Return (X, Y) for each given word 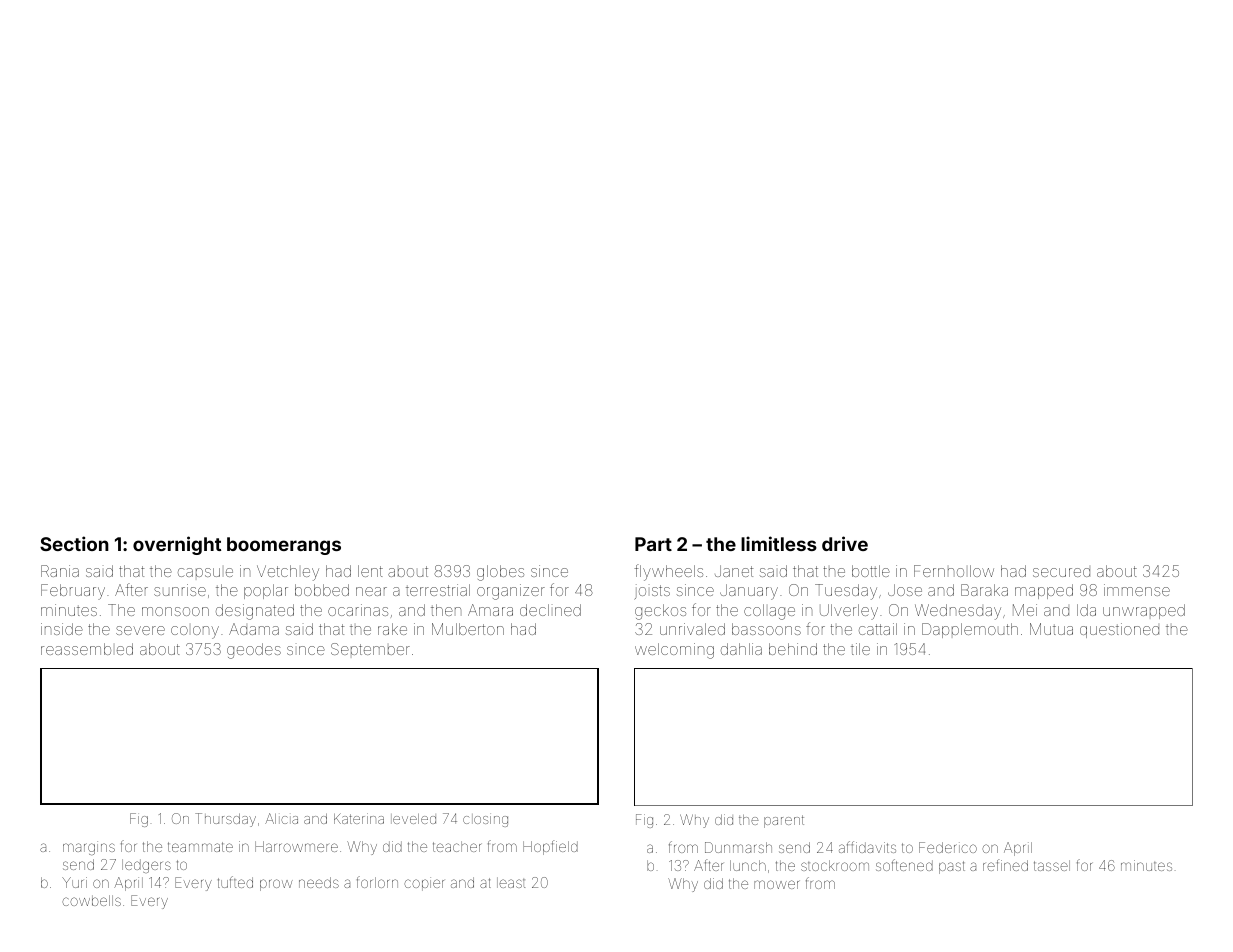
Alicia (281, 818)
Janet (734, 571)
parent (784, 821)
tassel (1052, 865)
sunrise (180, 590)
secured (1061, 572)
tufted (235, 882)
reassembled (87, 649)
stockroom (835, 865)
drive (845, 543)
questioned (1119, 630)
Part (653, 544)
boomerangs (284, 546)
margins (89, 848)
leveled (413, 819)
